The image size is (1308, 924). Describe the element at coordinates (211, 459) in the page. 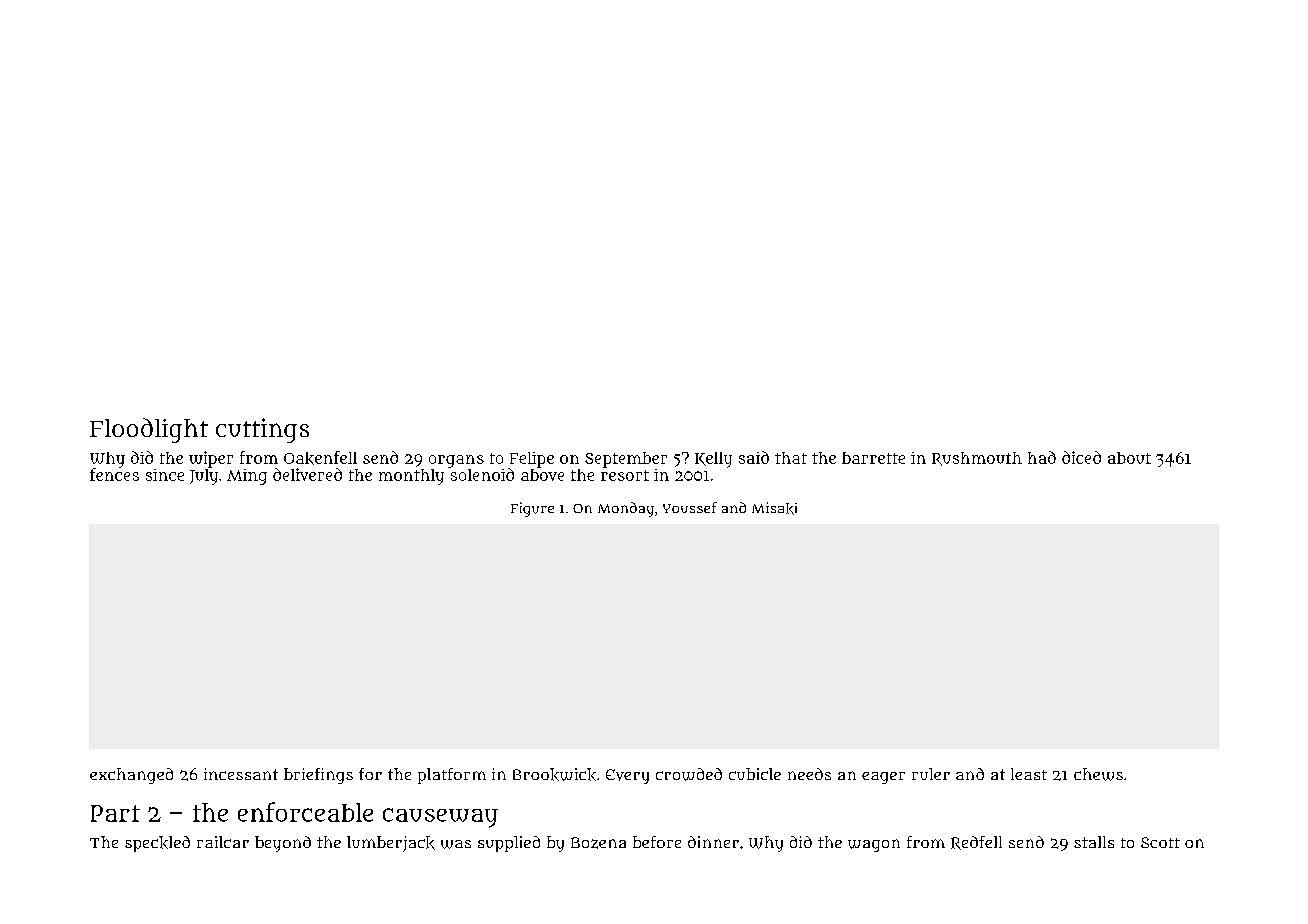

I see `wiper` at that location.
